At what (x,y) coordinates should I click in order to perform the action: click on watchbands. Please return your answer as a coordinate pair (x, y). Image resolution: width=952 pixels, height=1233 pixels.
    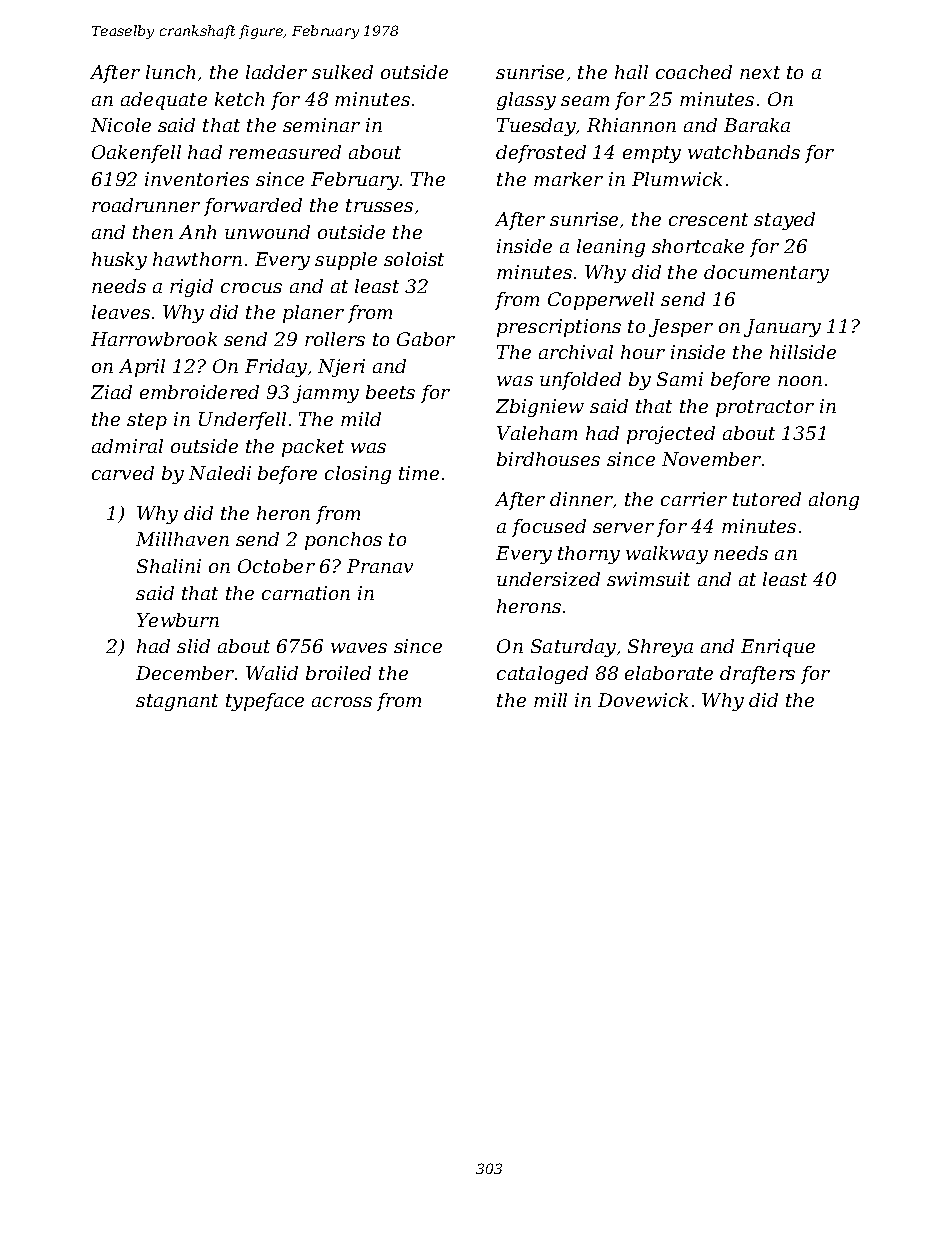
    Looking at the image, I should click on (744, 152).
